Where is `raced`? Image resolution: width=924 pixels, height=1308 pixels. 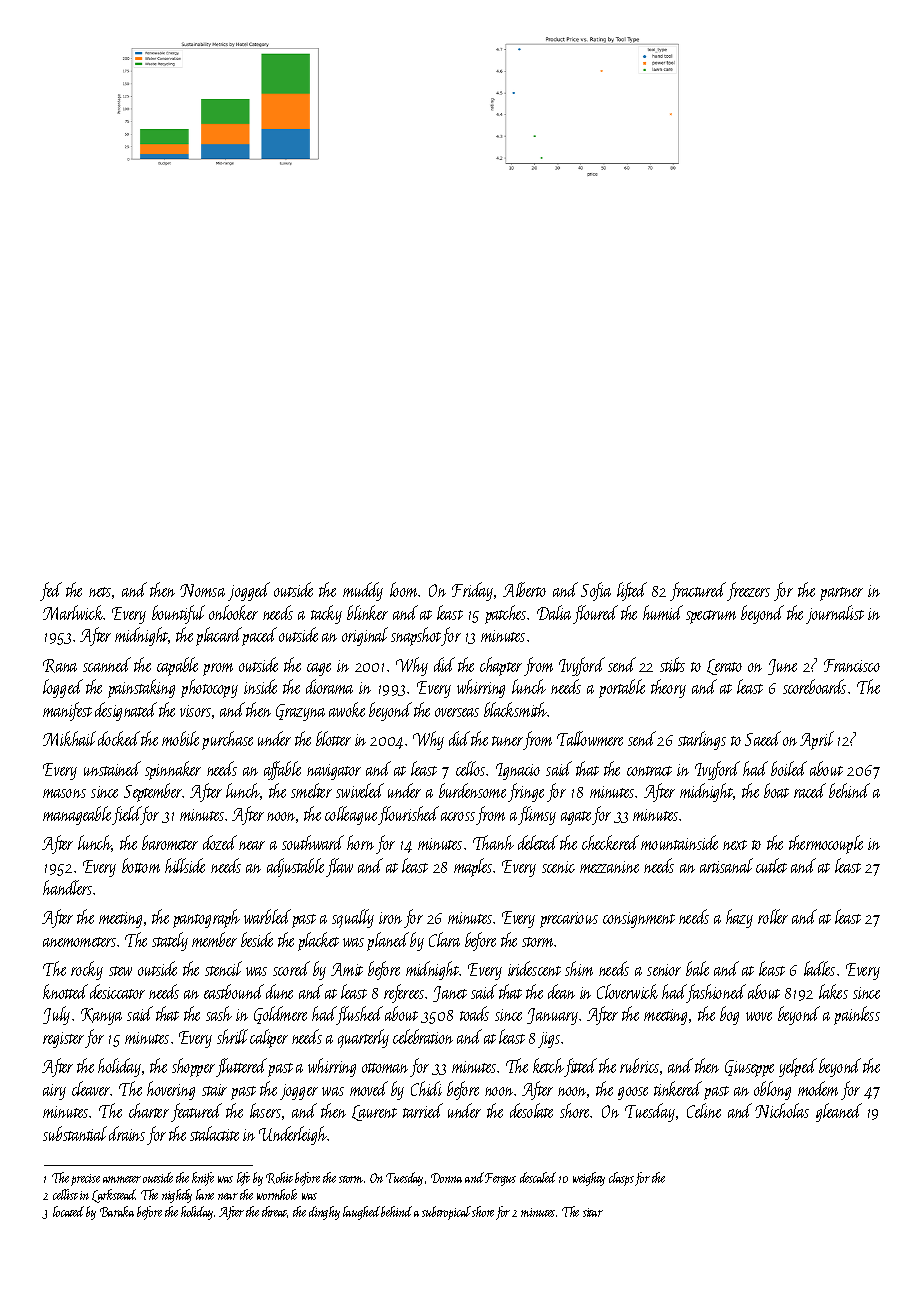
raced is located at coordinates (810, 790).
